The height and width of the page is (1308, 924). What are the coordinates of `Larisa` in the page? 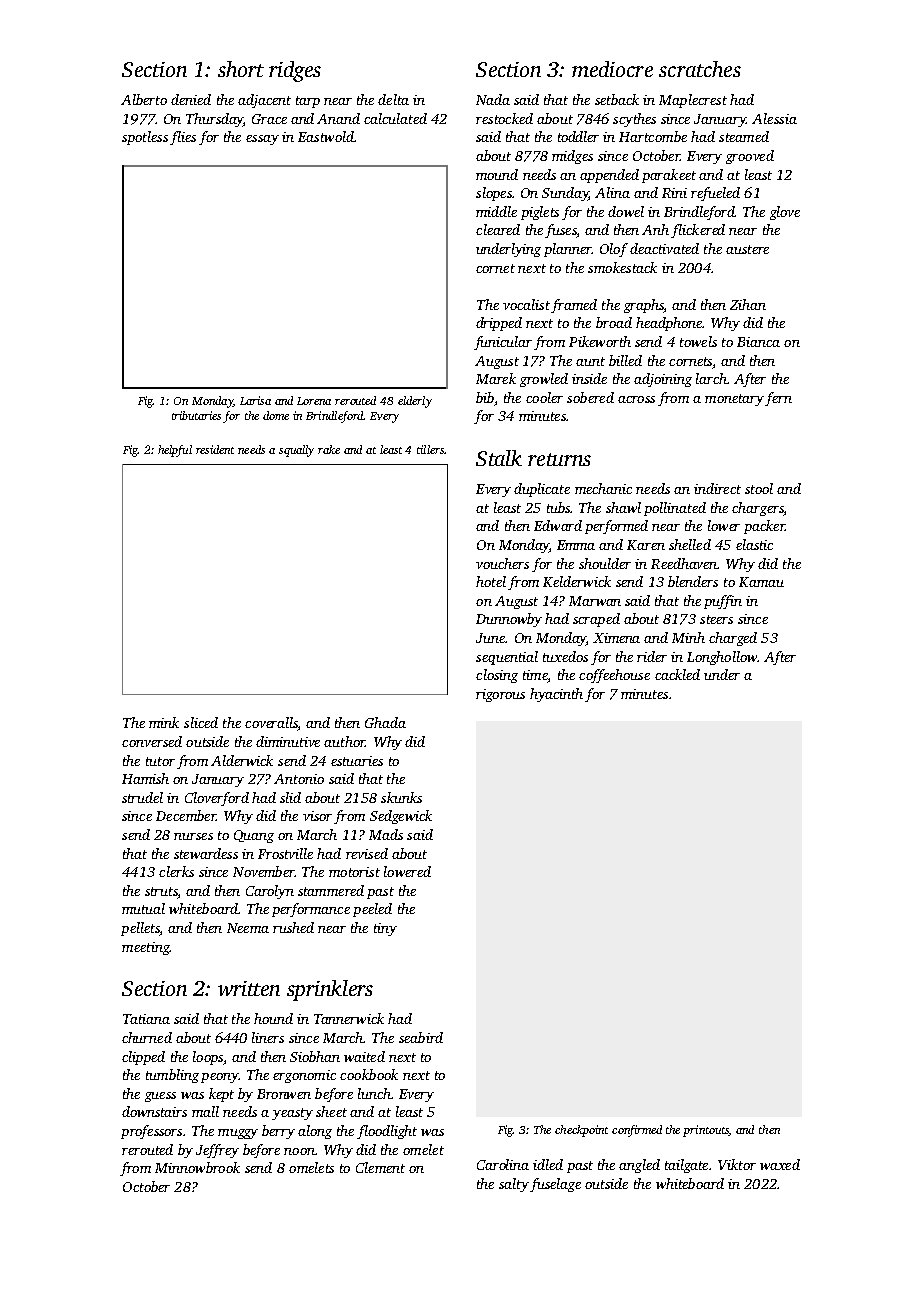 It's located at (255, 400).
